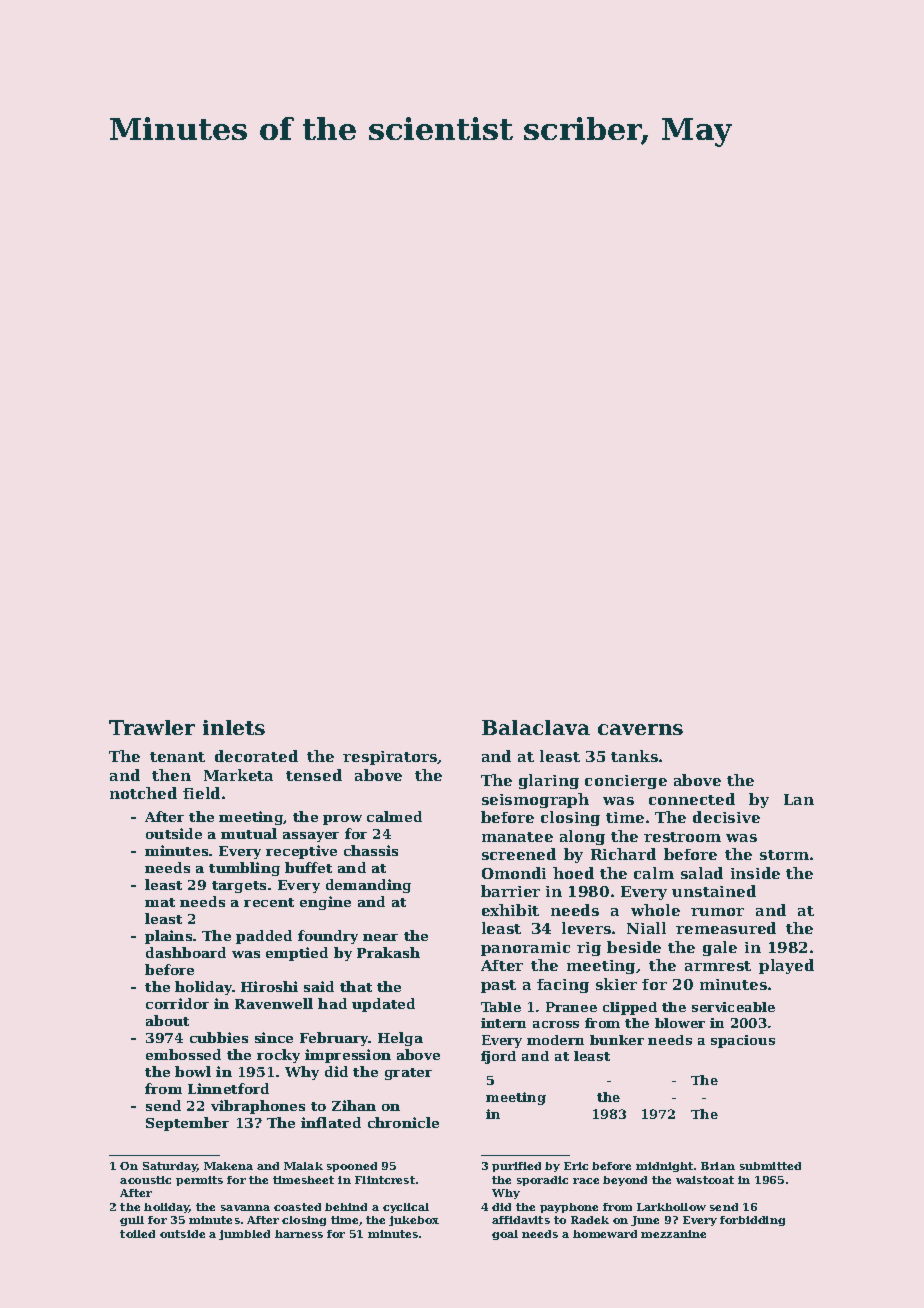  I want to click on that, so click(356, 986).
